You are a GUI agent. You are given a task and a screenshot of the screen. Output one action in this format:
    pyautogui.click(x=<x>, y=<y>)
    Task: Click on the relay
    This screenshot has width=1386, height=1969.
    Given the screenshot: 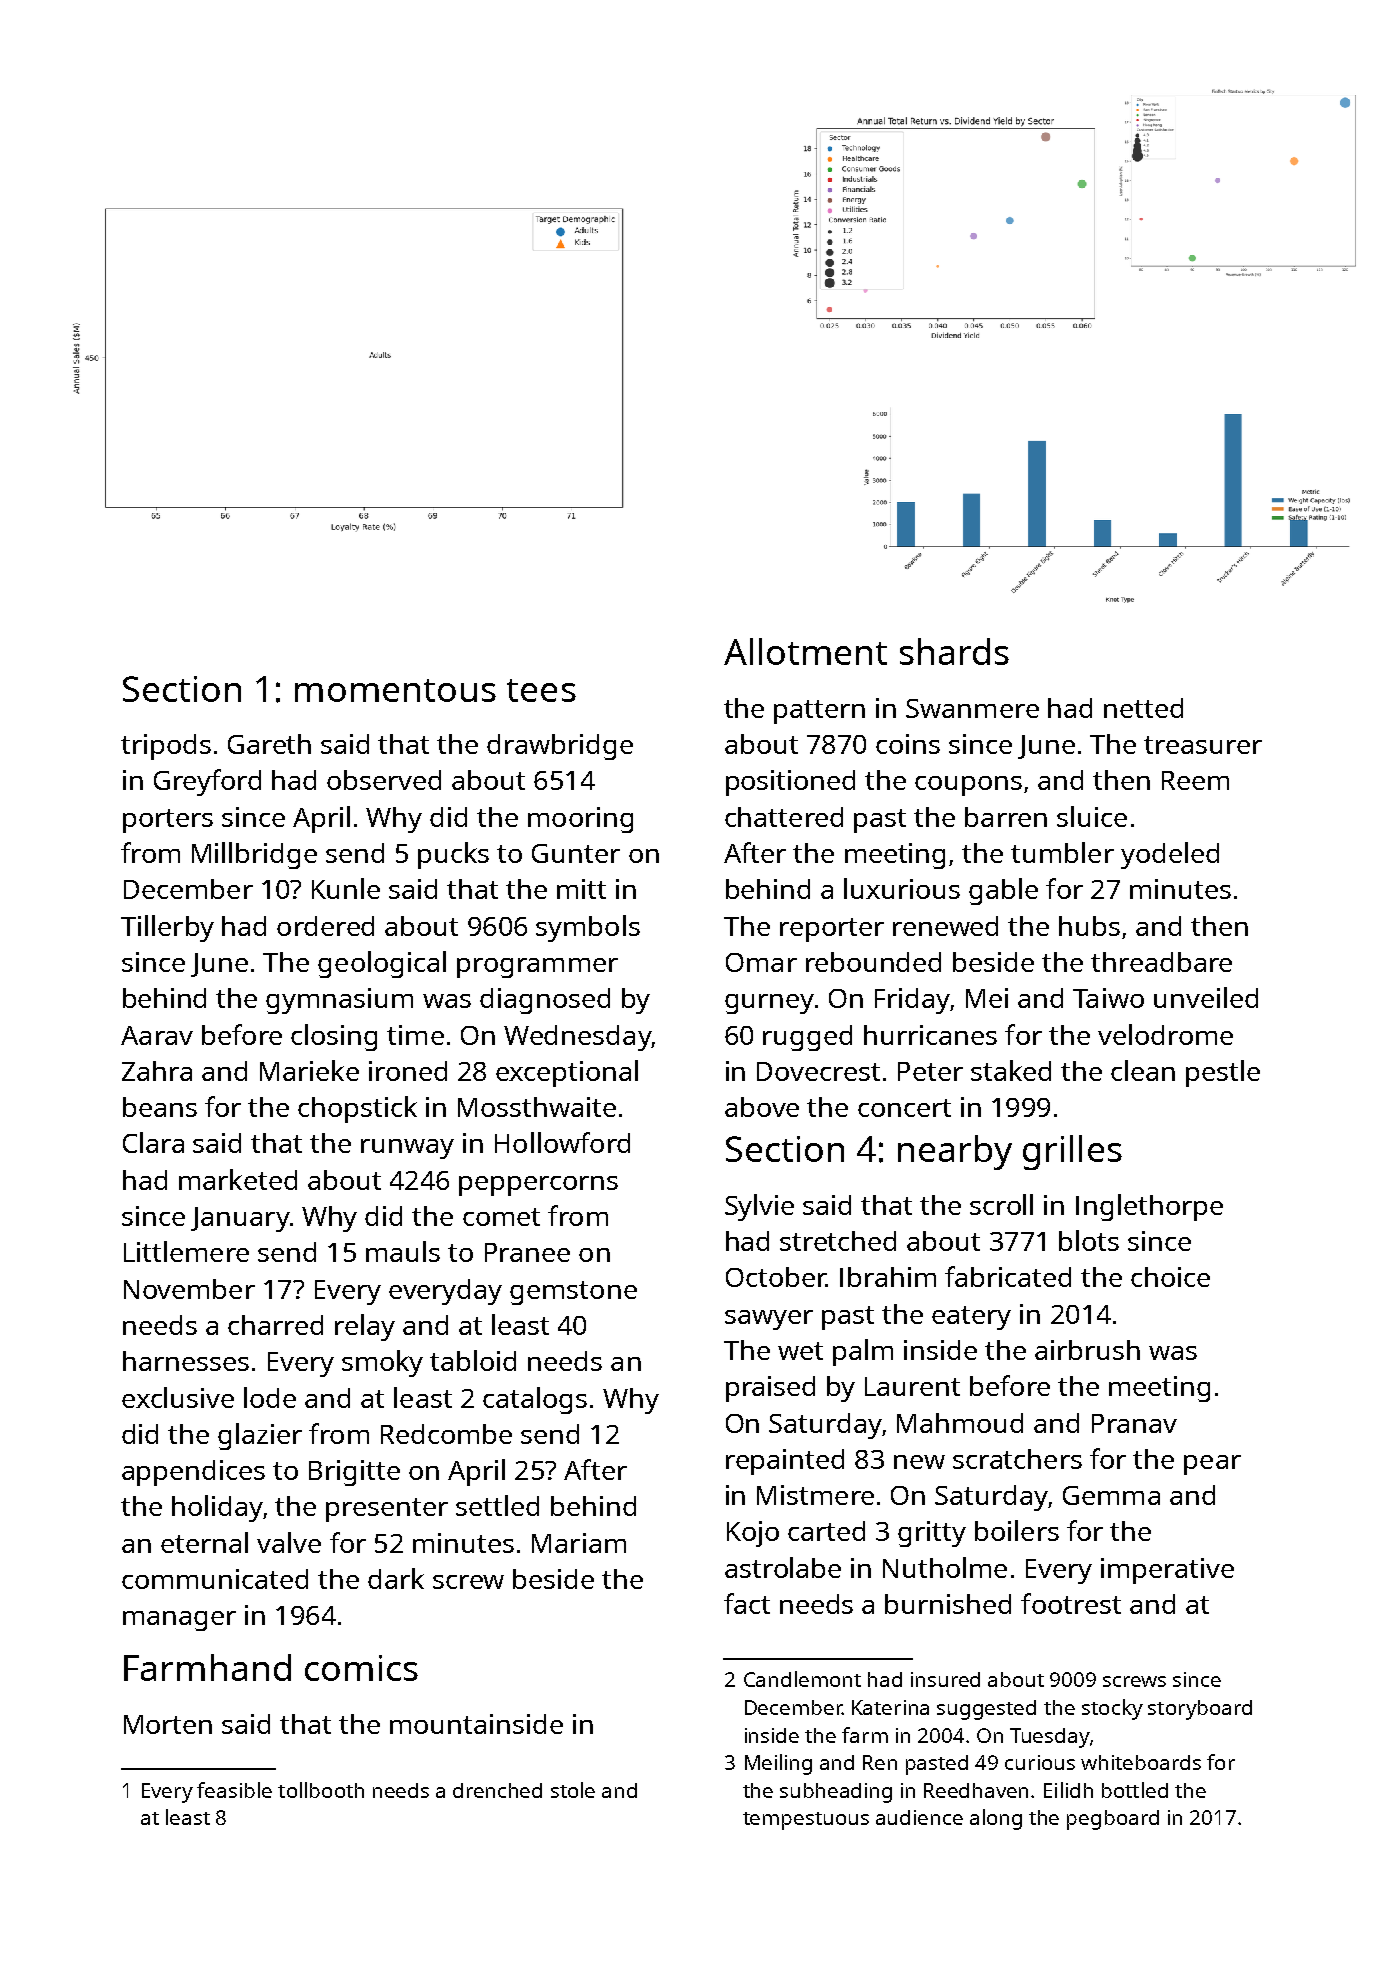 What is the action you would take?
    pyautogui.click(x=365, y=1327)
